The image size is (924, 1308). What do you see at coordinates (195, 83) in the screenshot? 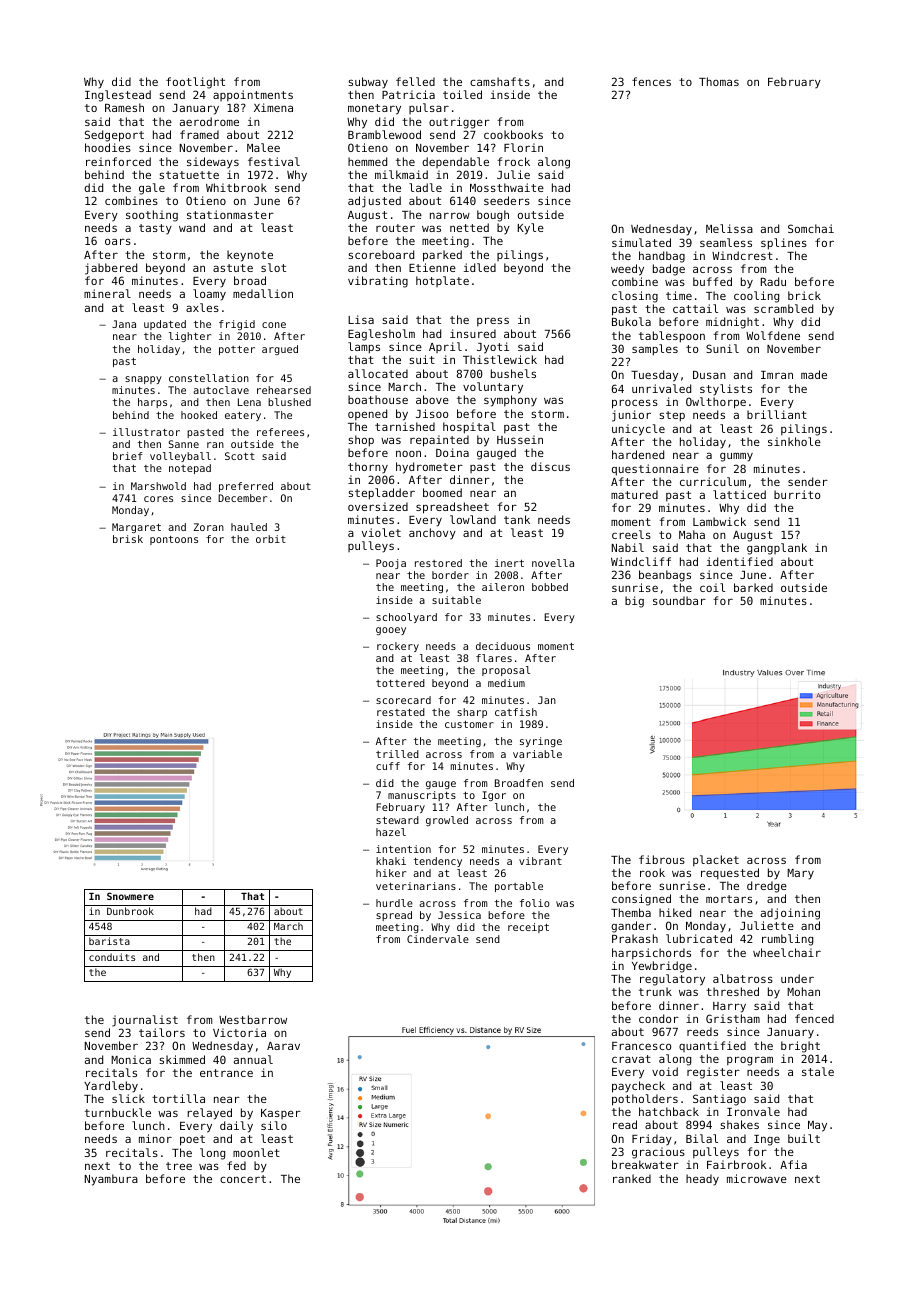
I see `footlight` at bounding box center [195, 83].
